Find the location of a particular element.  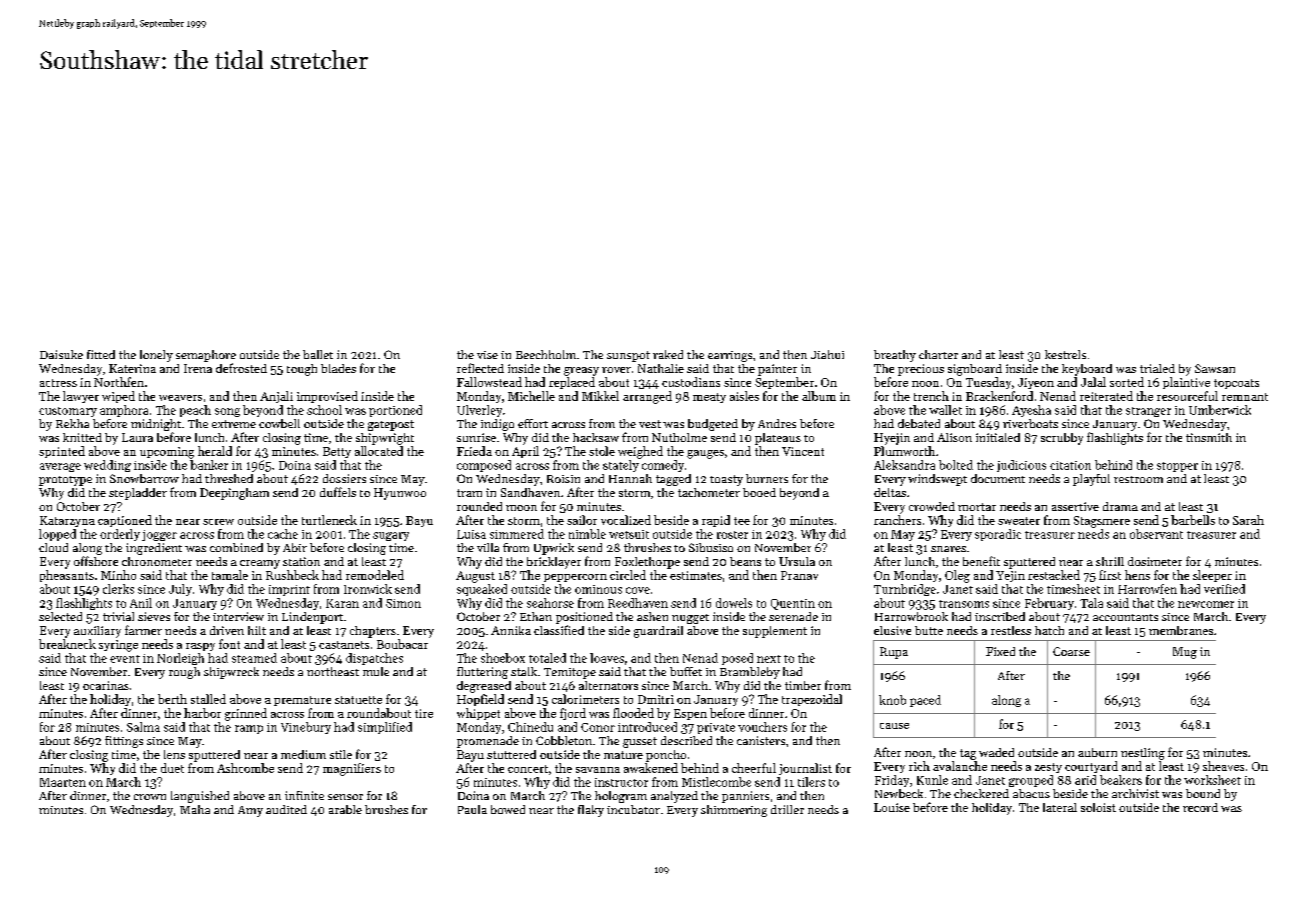

Boubacar is located at coordinates (402, 644).
